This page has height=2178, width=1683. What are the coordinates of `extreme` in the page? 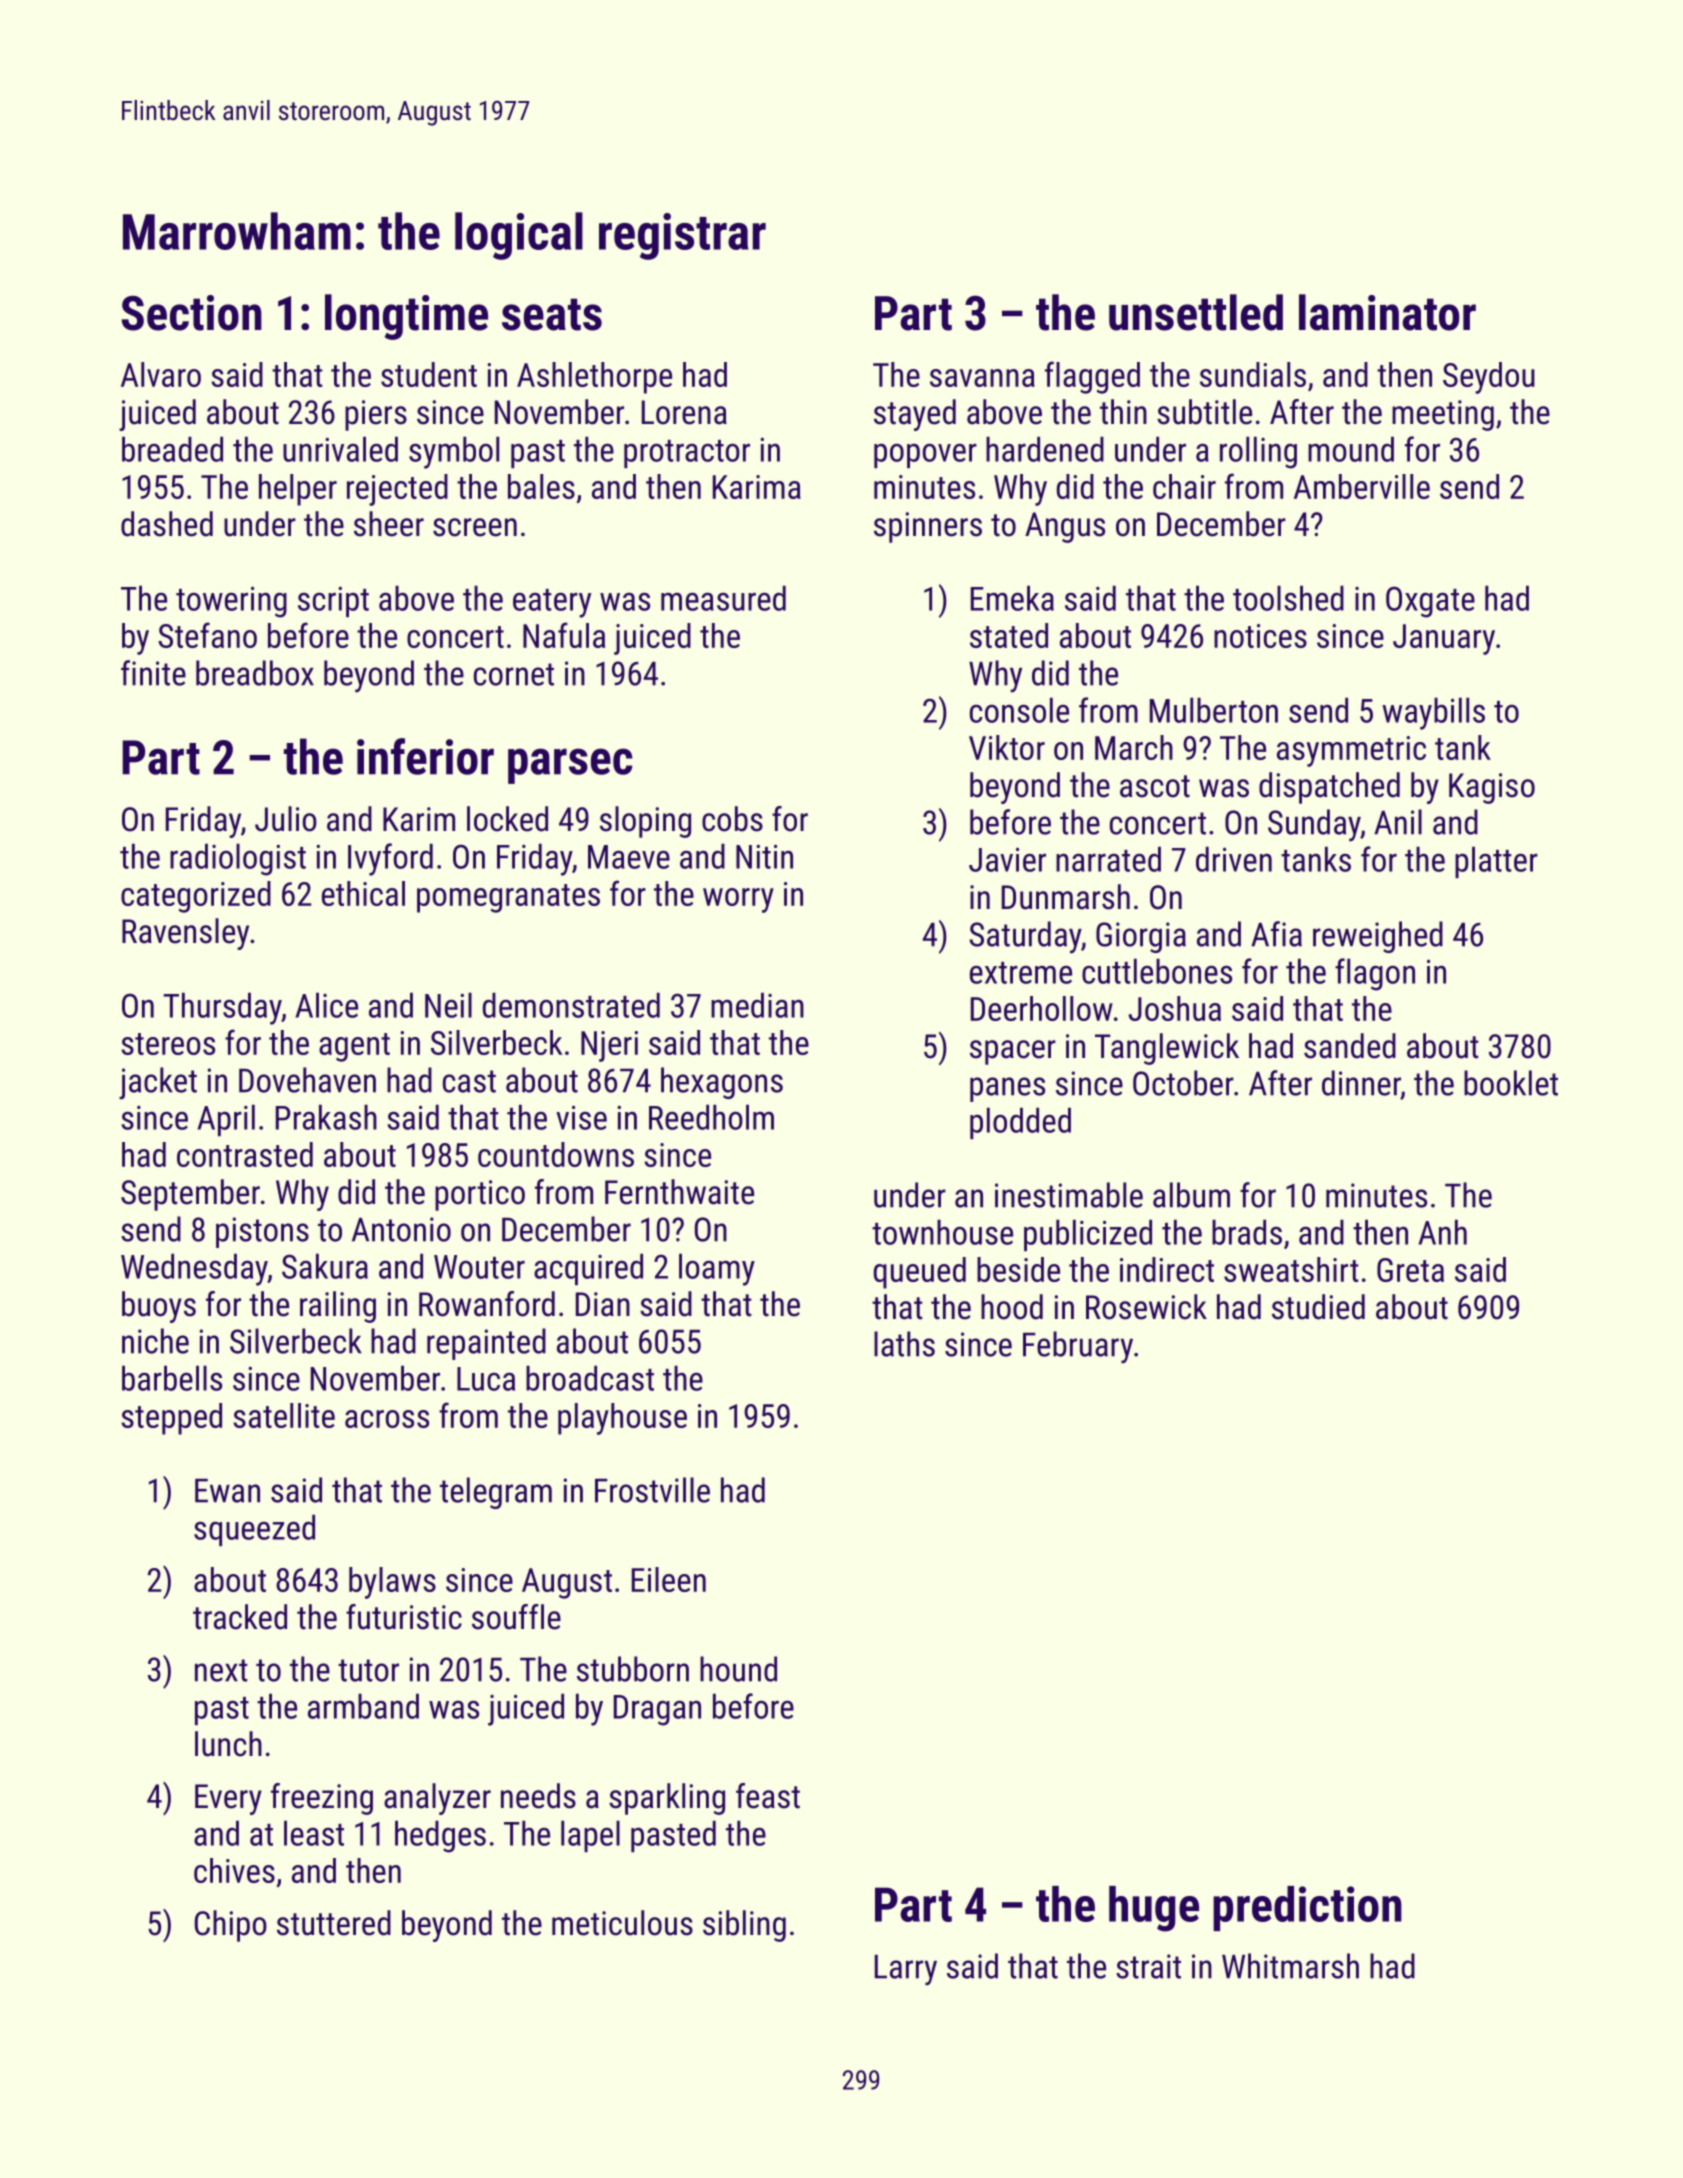 It's located at (1021, 973).
